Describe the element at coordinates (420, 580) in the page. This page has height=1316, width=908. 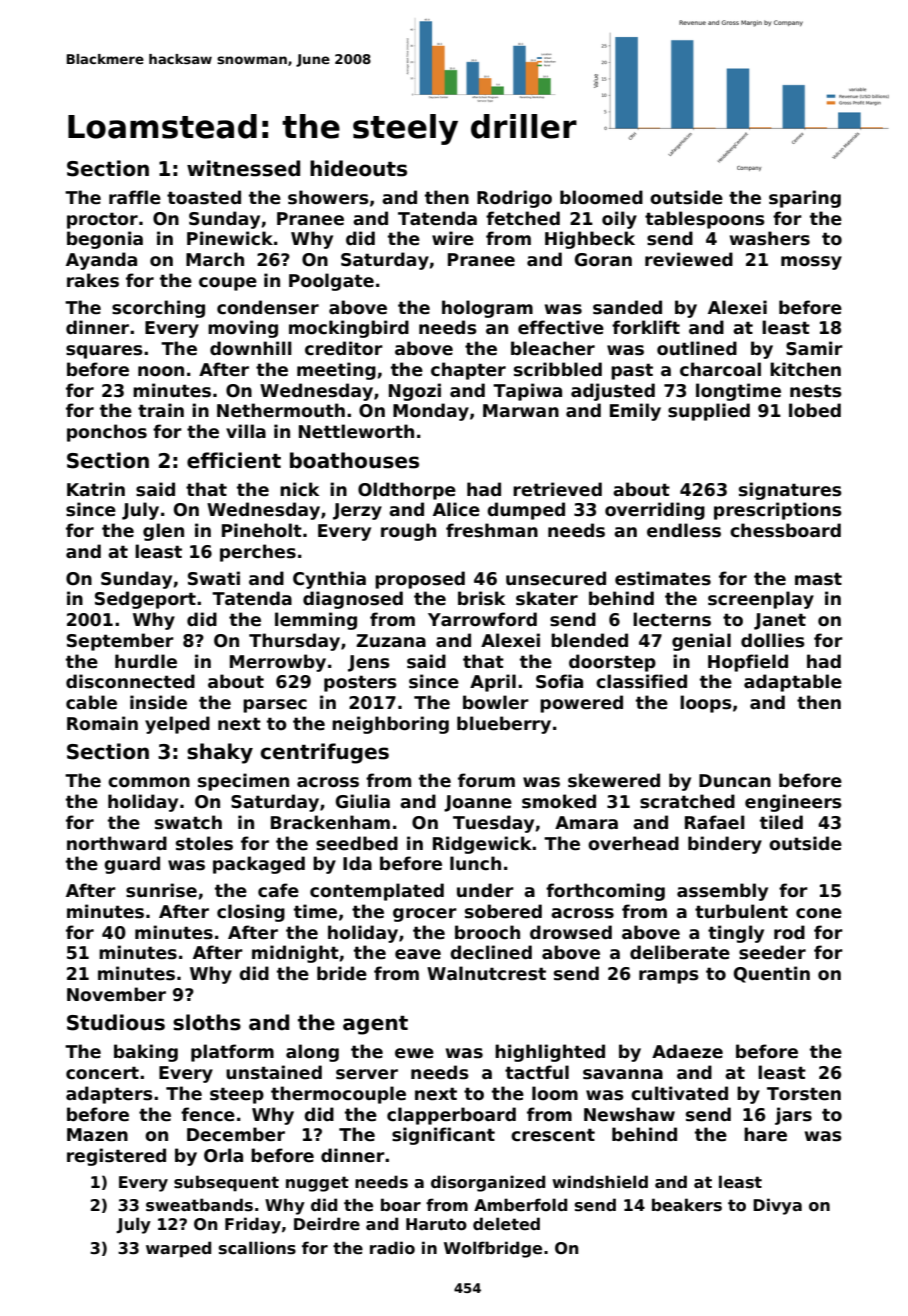
I see `proposed` at that location.
